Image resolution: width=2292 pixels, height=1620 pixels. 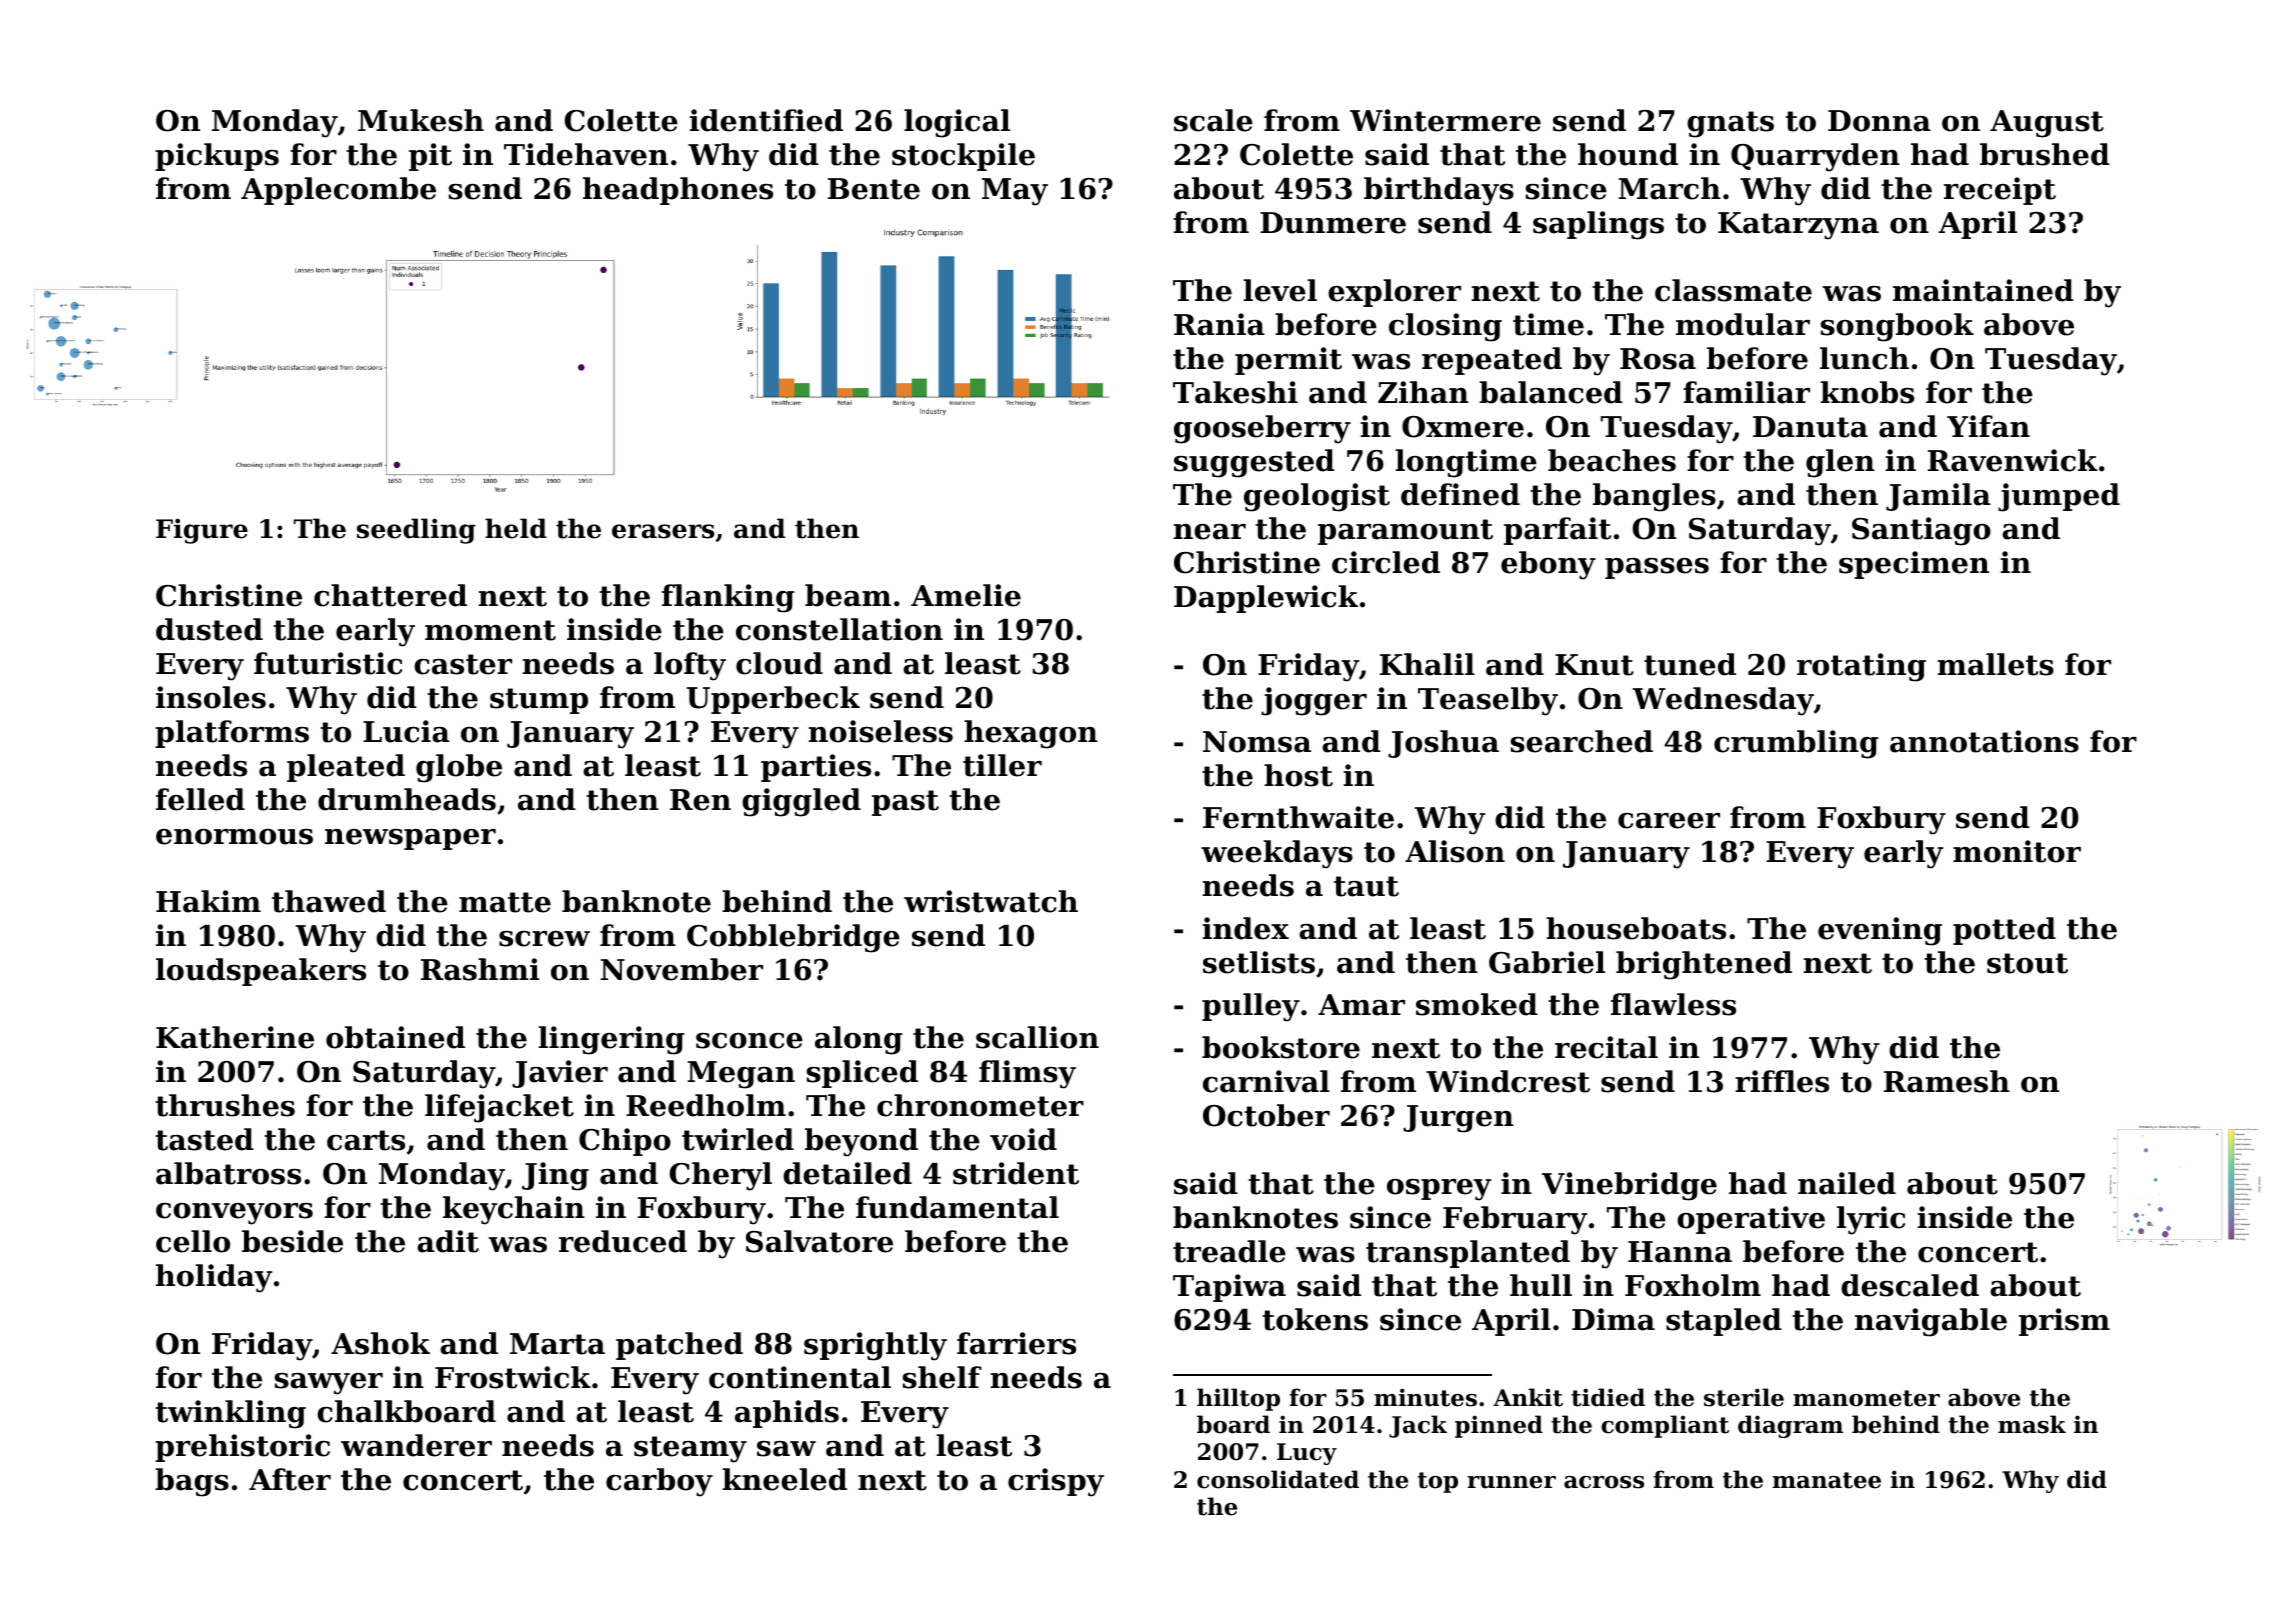 What do you see at coordinates (1629, 1186) in the document?
I see `Vinebridge` at bounding box center [1629, 1186].
